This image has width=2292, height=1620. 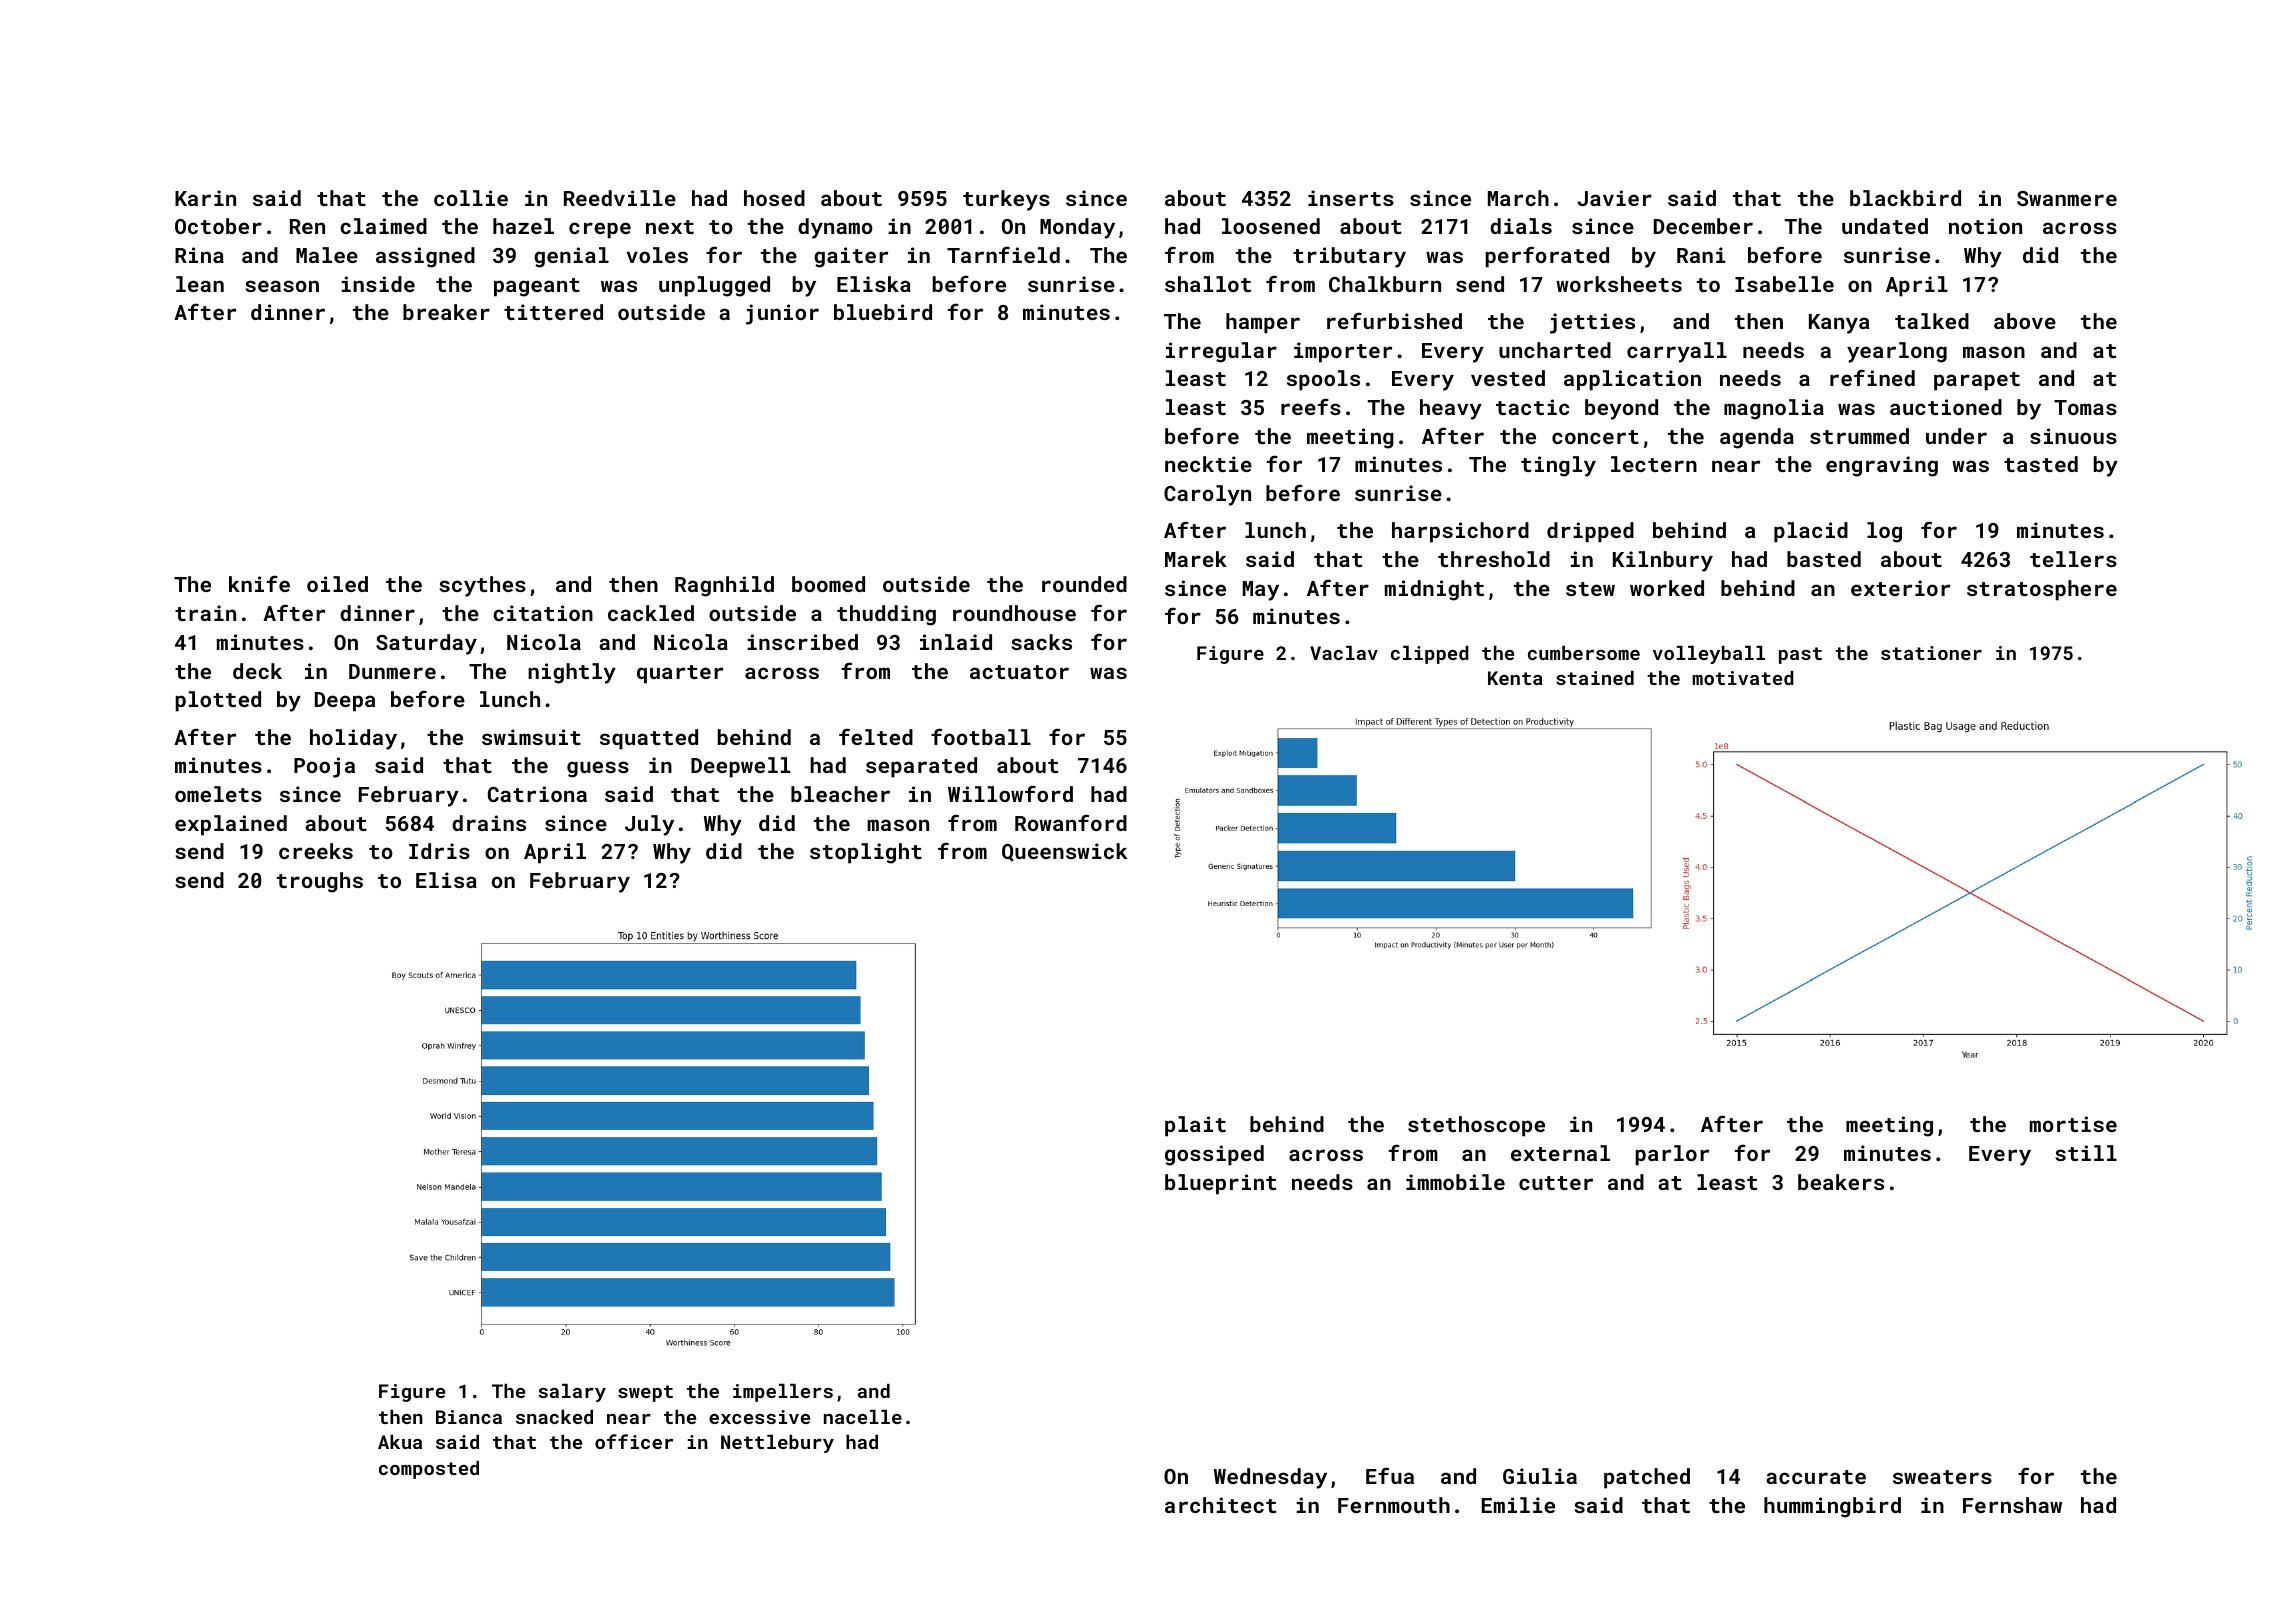 What do you see at coordinates (2041, 464) in the image?
I see `tasted` at bounding box center [2041, 464].
